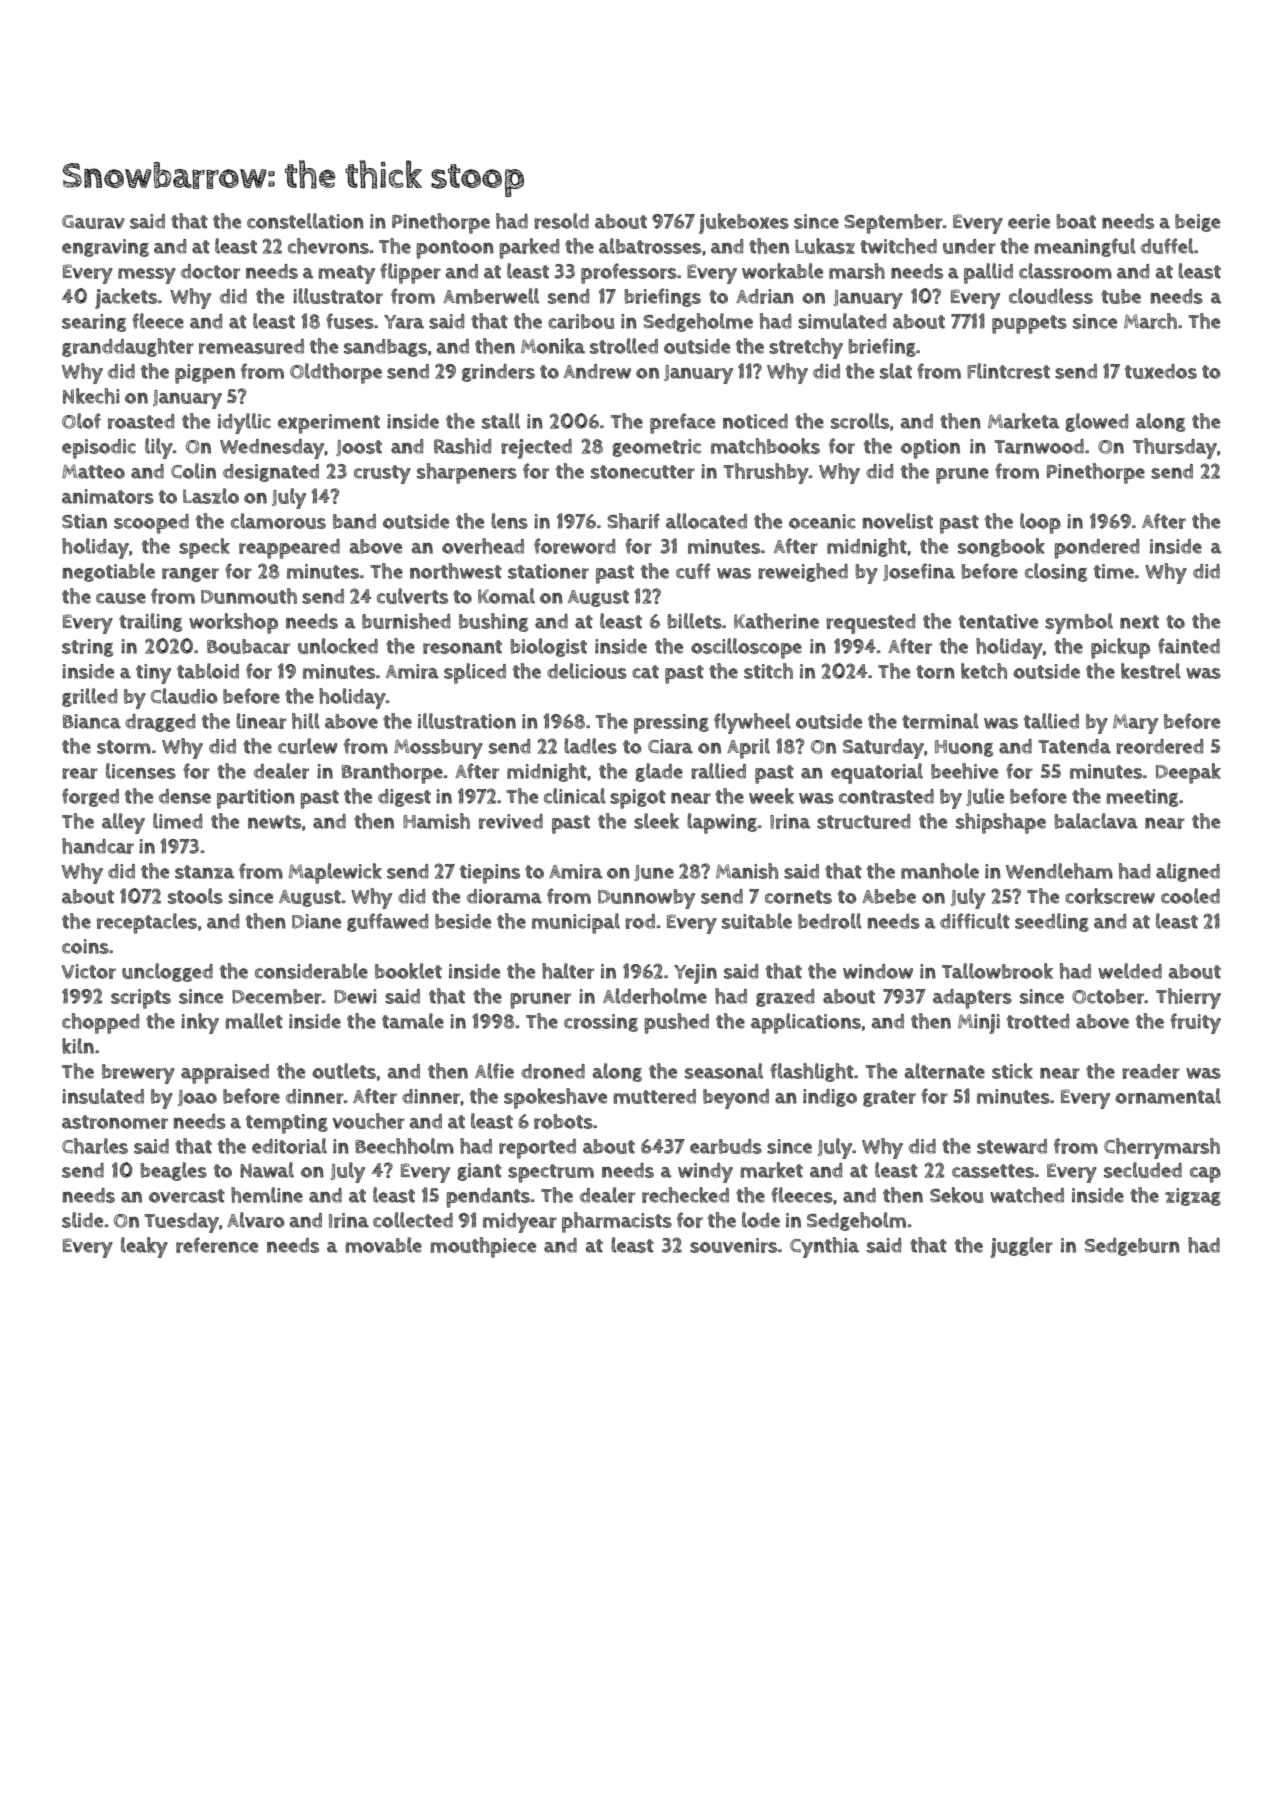 The width and height of the image is (1283, 1815). Describe the element at coordinates (964, 748) in the image. I see `Huong` at that location.
